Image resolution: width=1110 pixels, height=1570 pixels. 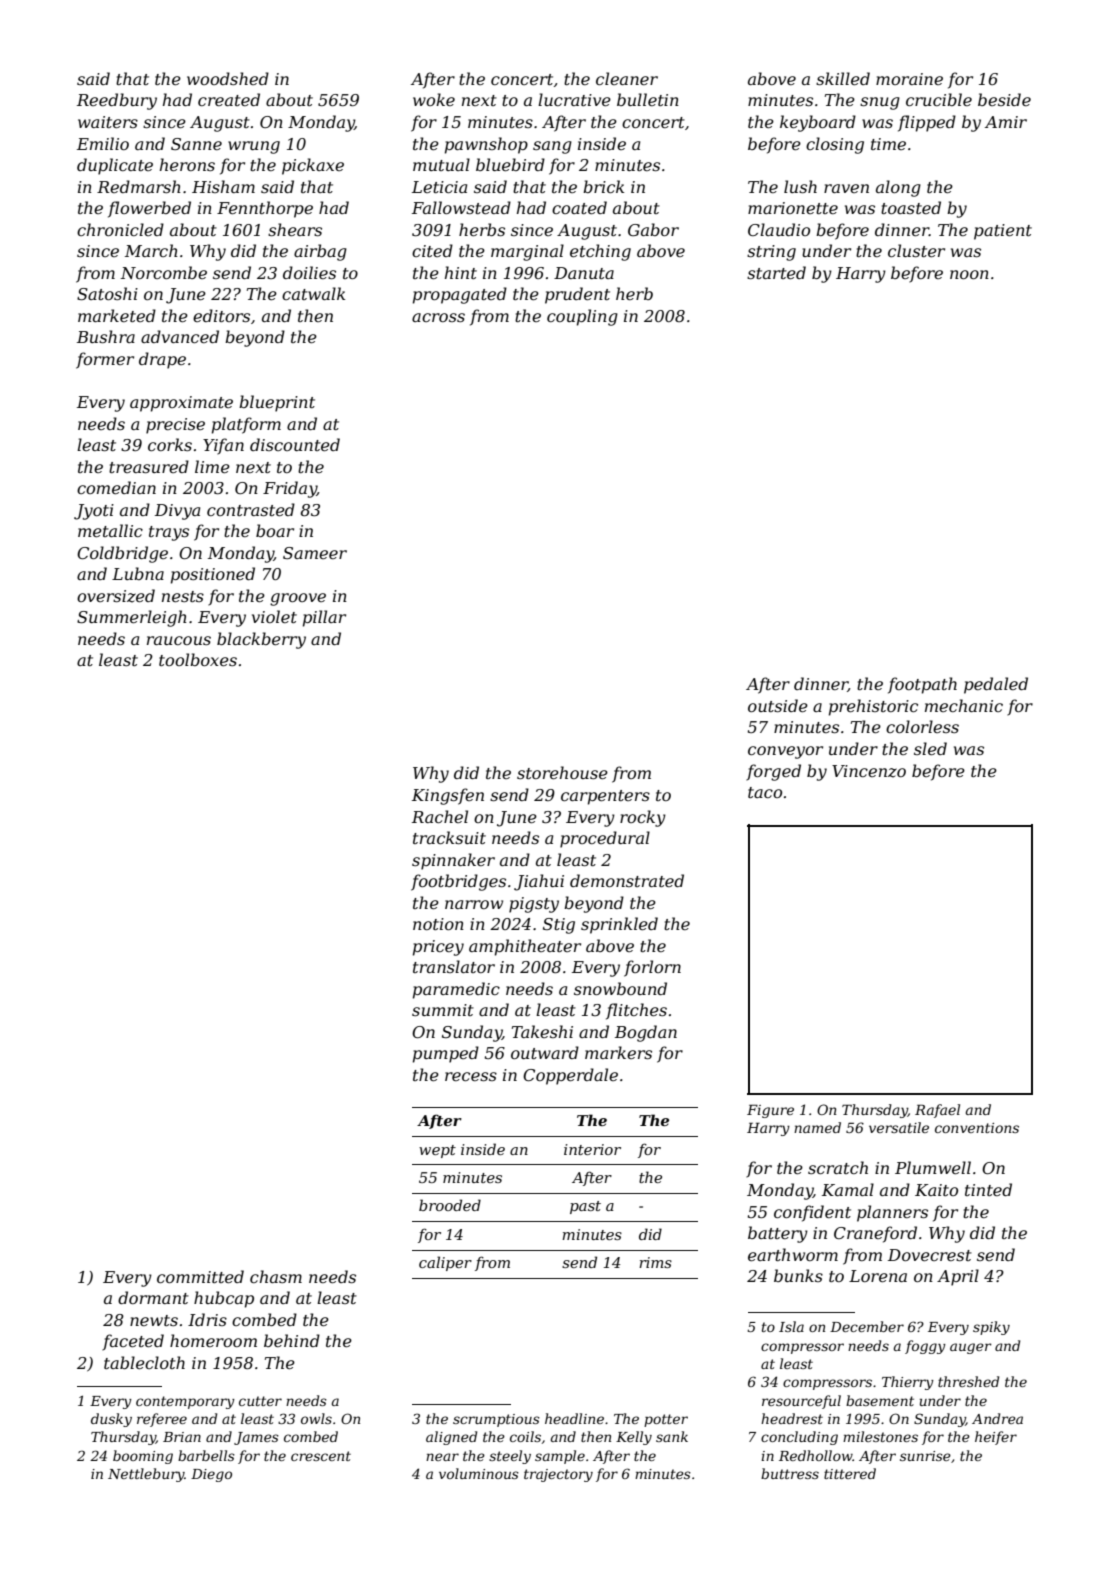 What do you see at coordinates (276, 1276) in the page?
I see `chasm` at bounding box center [276, 1276].
